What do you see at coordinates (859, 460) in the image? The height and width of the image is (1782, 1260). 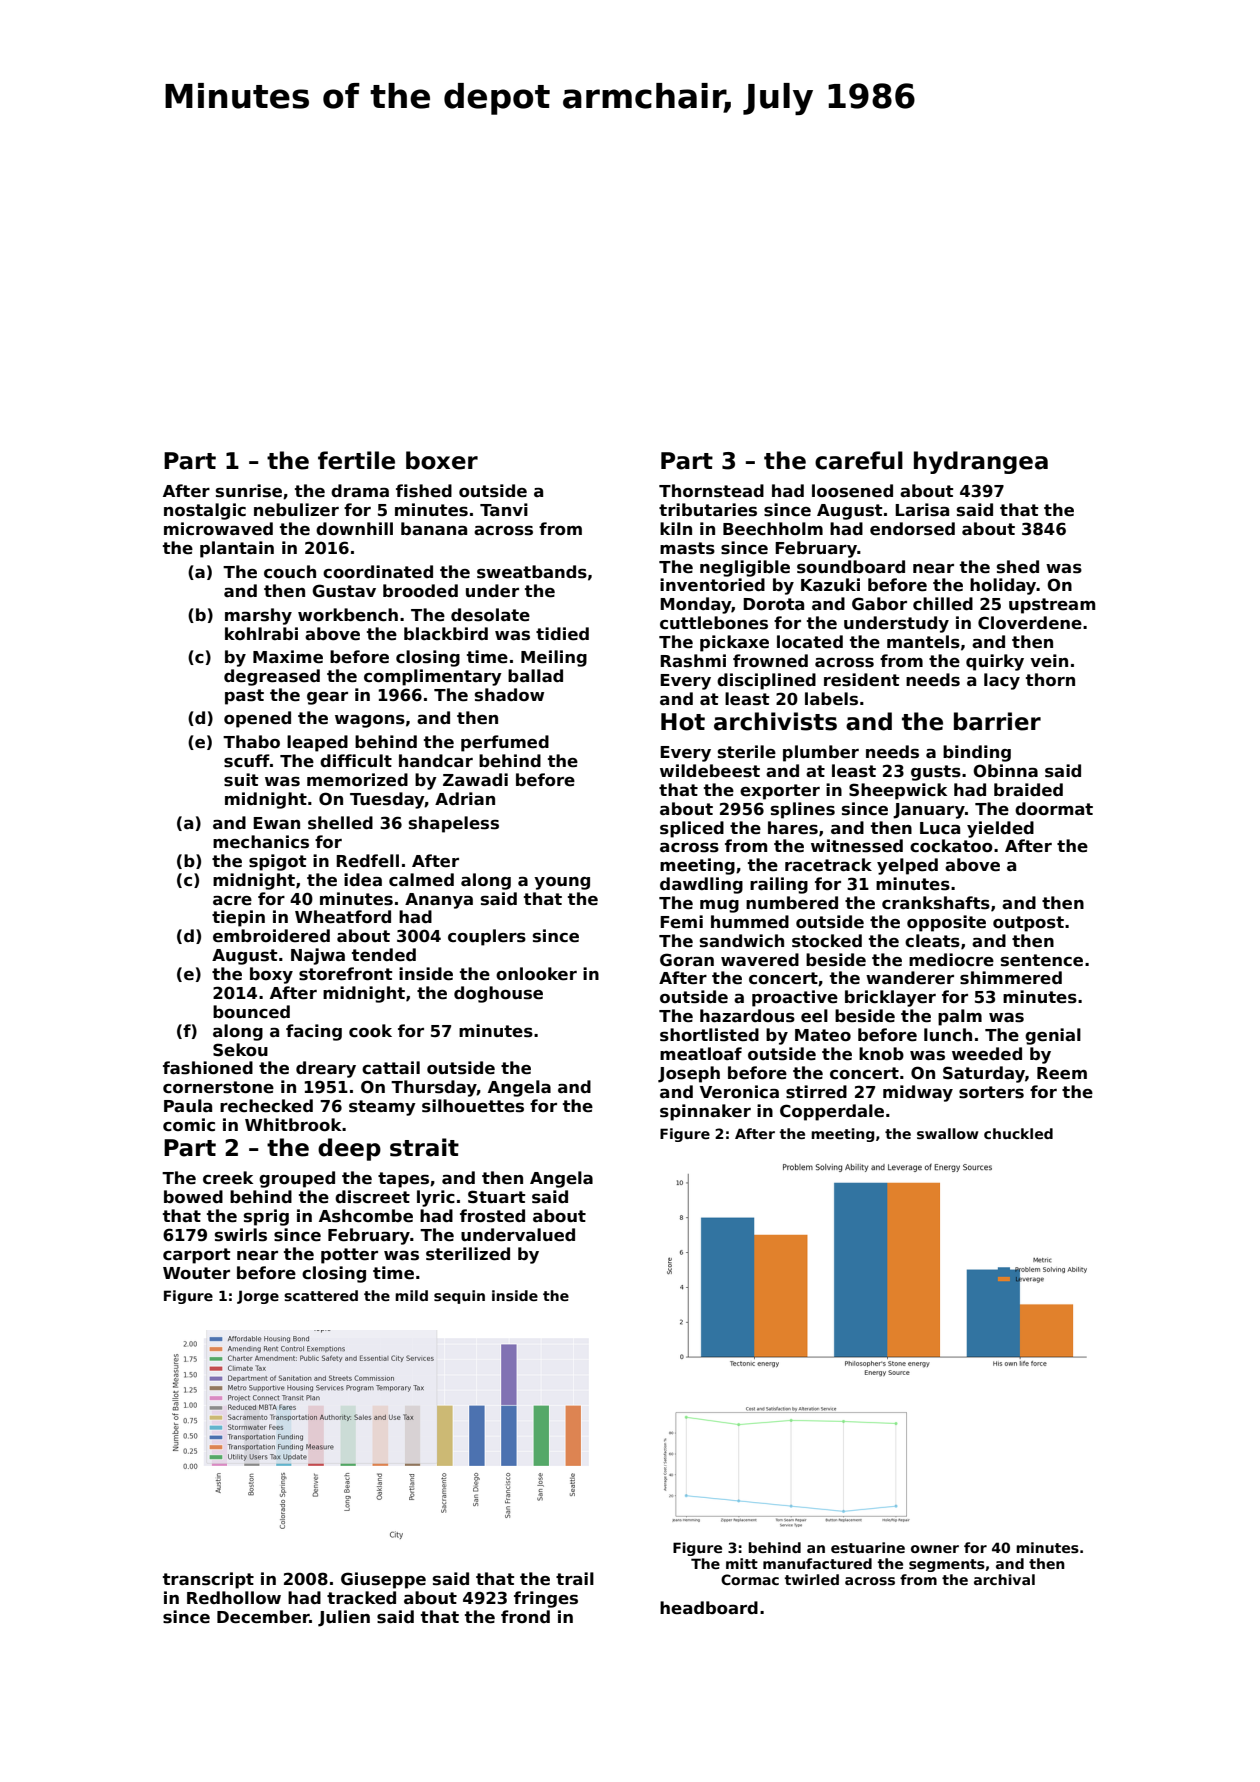 I see `careful` at bounding box center [859, 460].
